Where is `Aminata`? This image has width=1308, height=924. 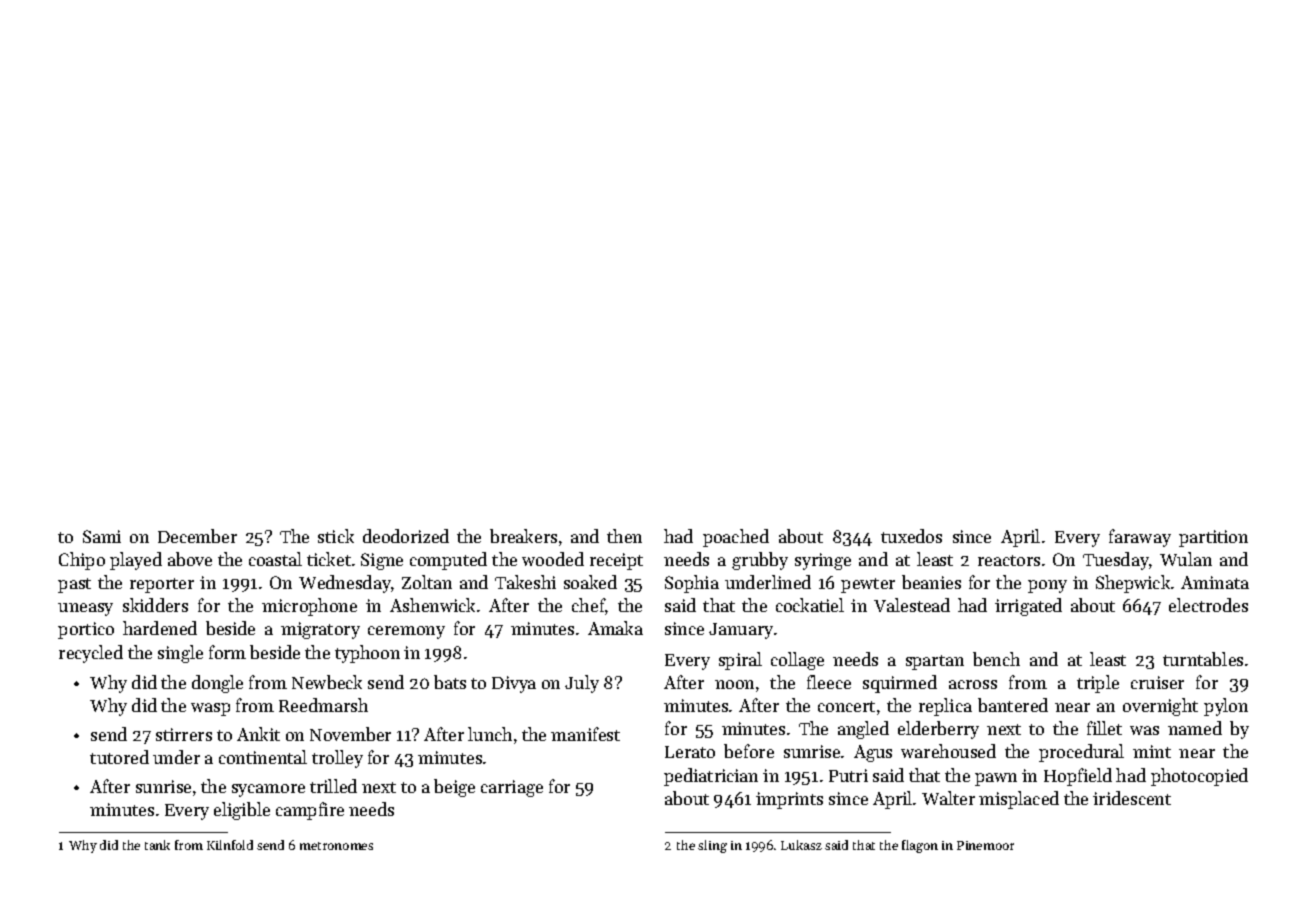 Aminata is located at coordinates (1215, 582).
